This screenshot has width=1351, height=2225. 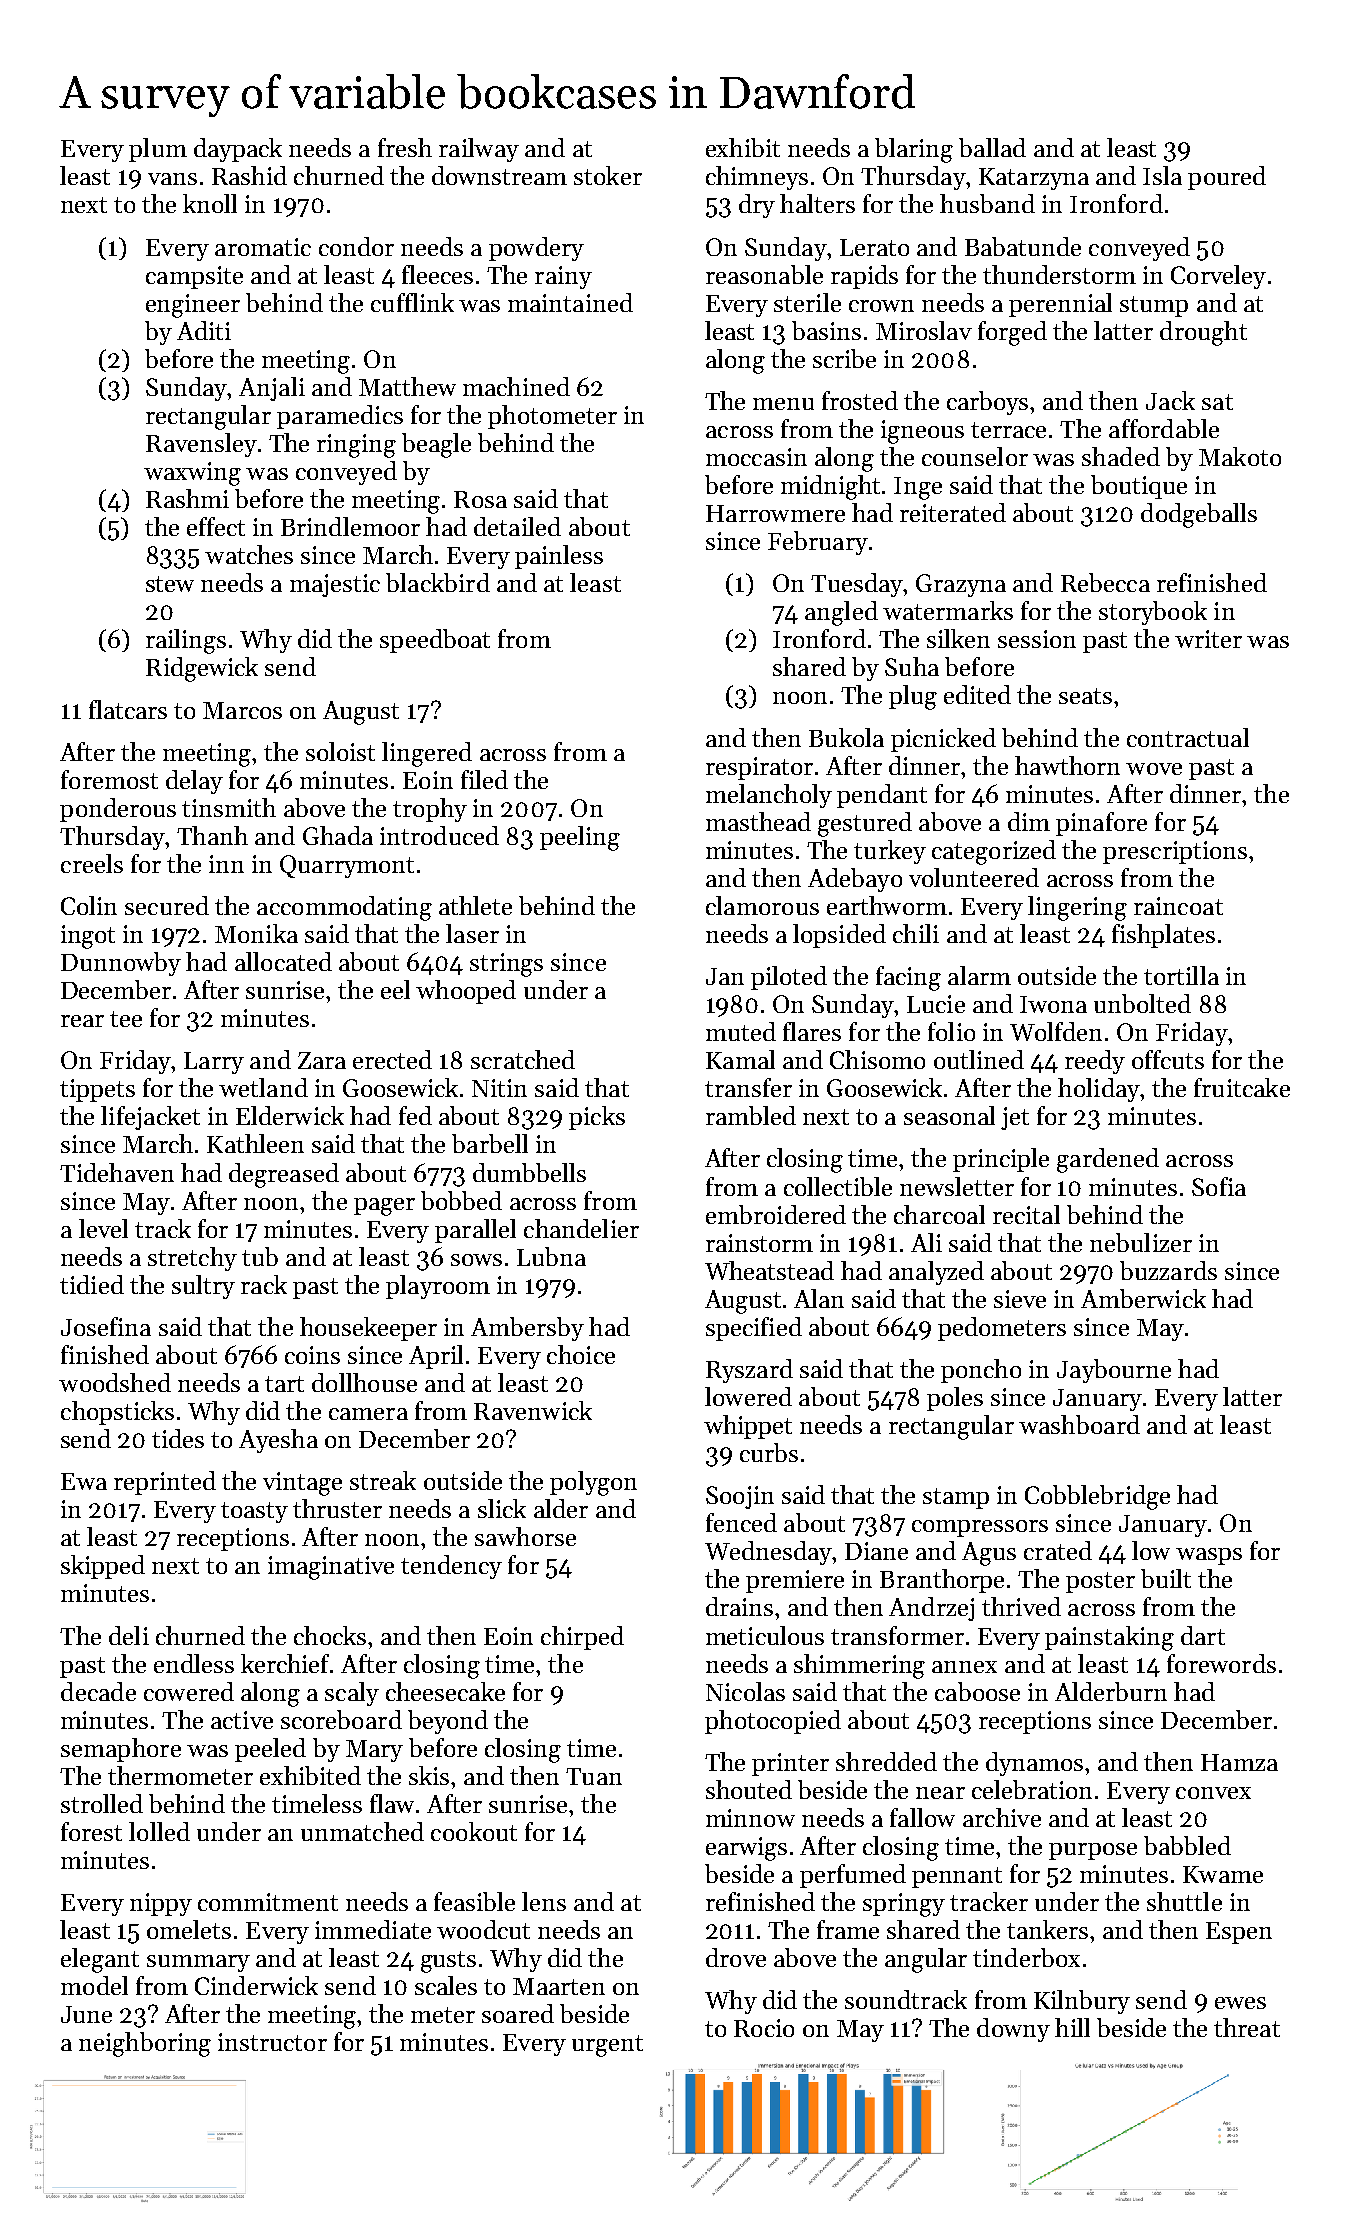 What do you see at coordinates (759, 768) in the screenshot?
I see `respirator` at bounding box center [759, 768].
